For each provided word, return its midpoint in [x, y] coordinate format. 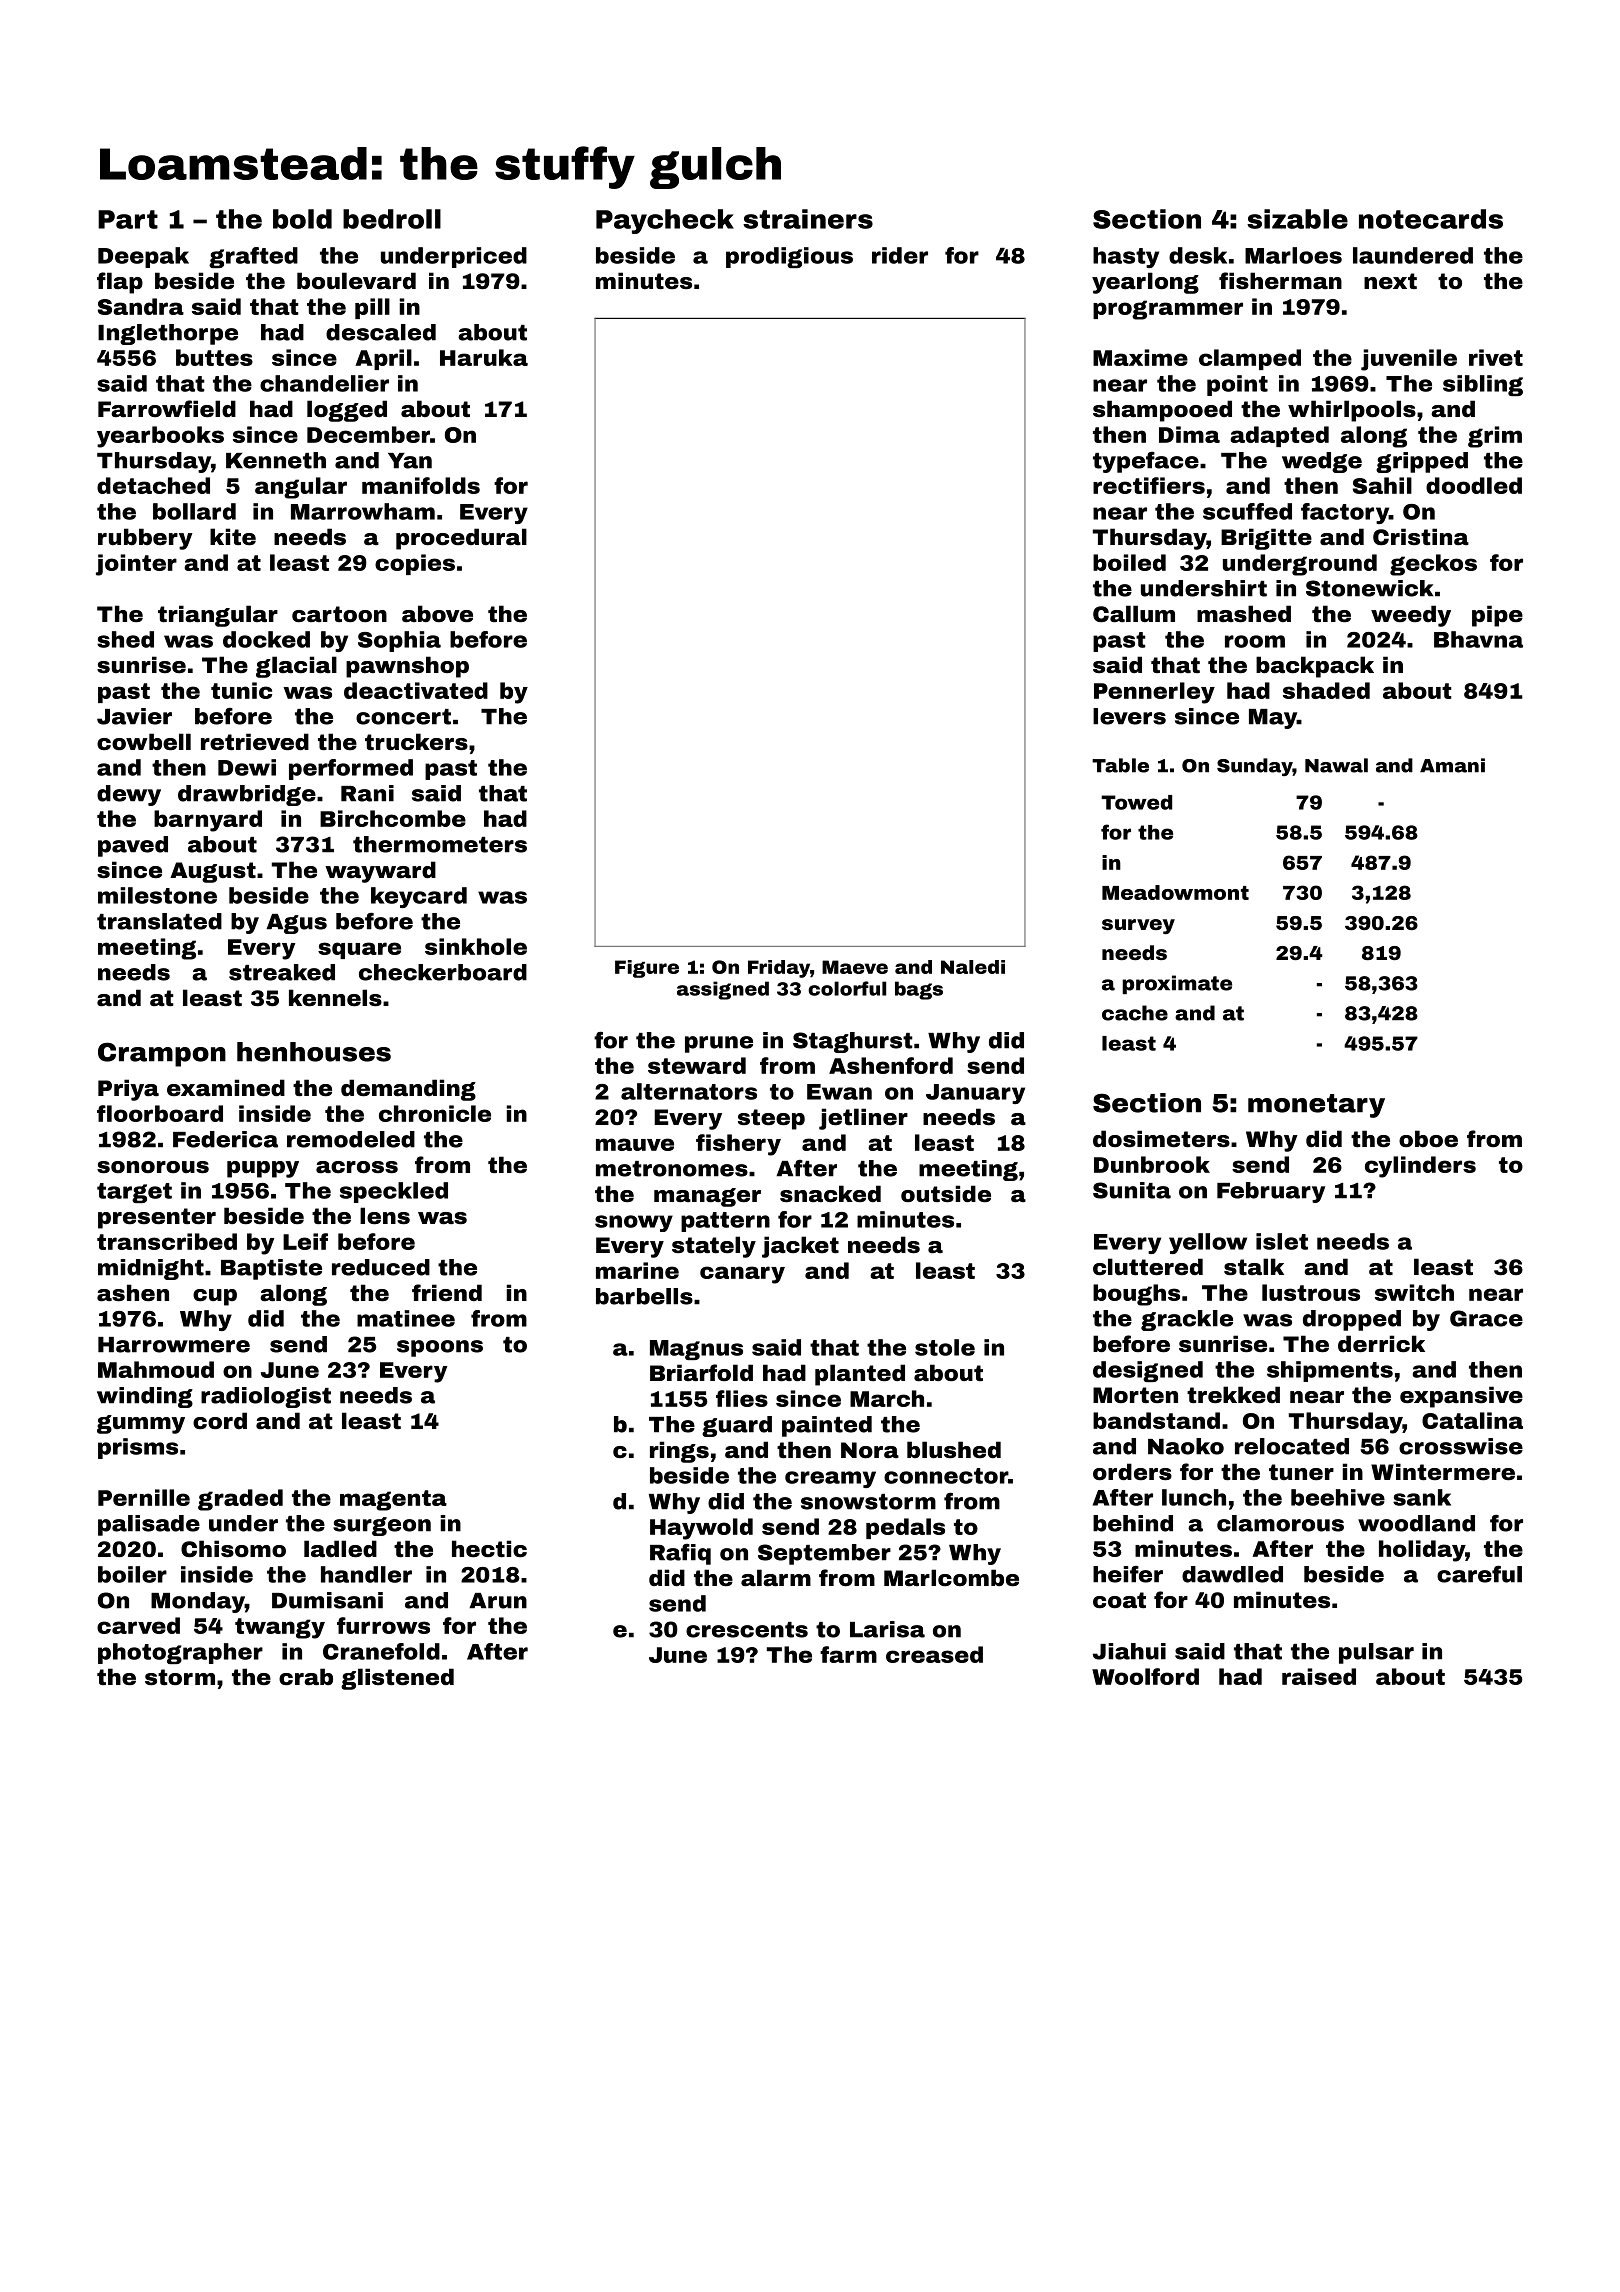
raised [1319, 1676]
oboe [1428, 1139]
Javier [134, 716]
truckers [416, 742]
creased [934, 1654]
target [134, 1193]
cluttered [1148, 1267]
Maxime [1140, 357]
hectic [489, 1549]
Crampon [162, 1054]
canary [742, 1275]
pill [372, 308]
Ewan [839, 1092]
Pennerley [1154, 693]
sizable [1297, 219]
